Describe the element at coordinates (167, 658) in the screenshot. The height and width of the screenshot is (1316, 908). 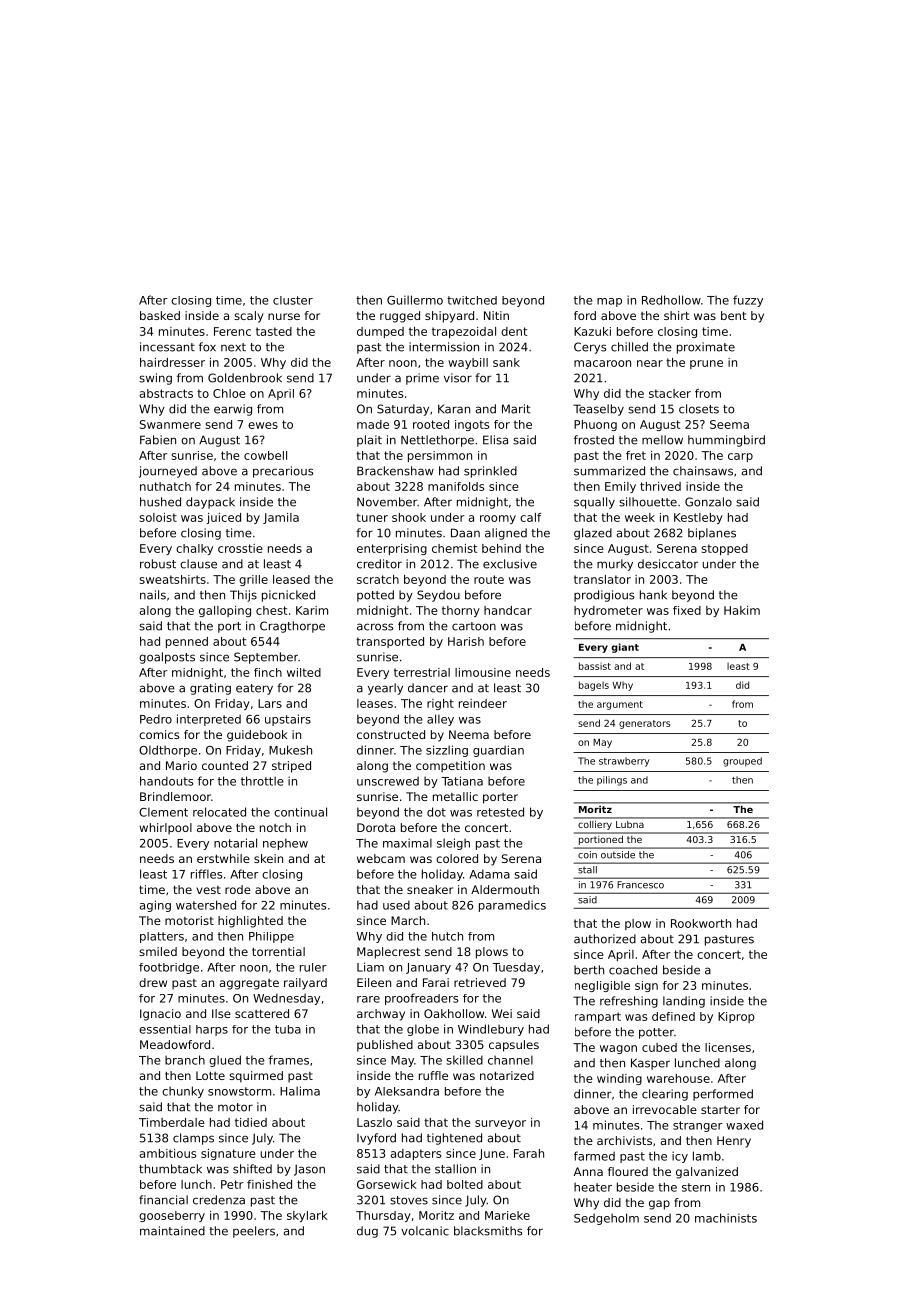
I see `goalposts` at that location.
